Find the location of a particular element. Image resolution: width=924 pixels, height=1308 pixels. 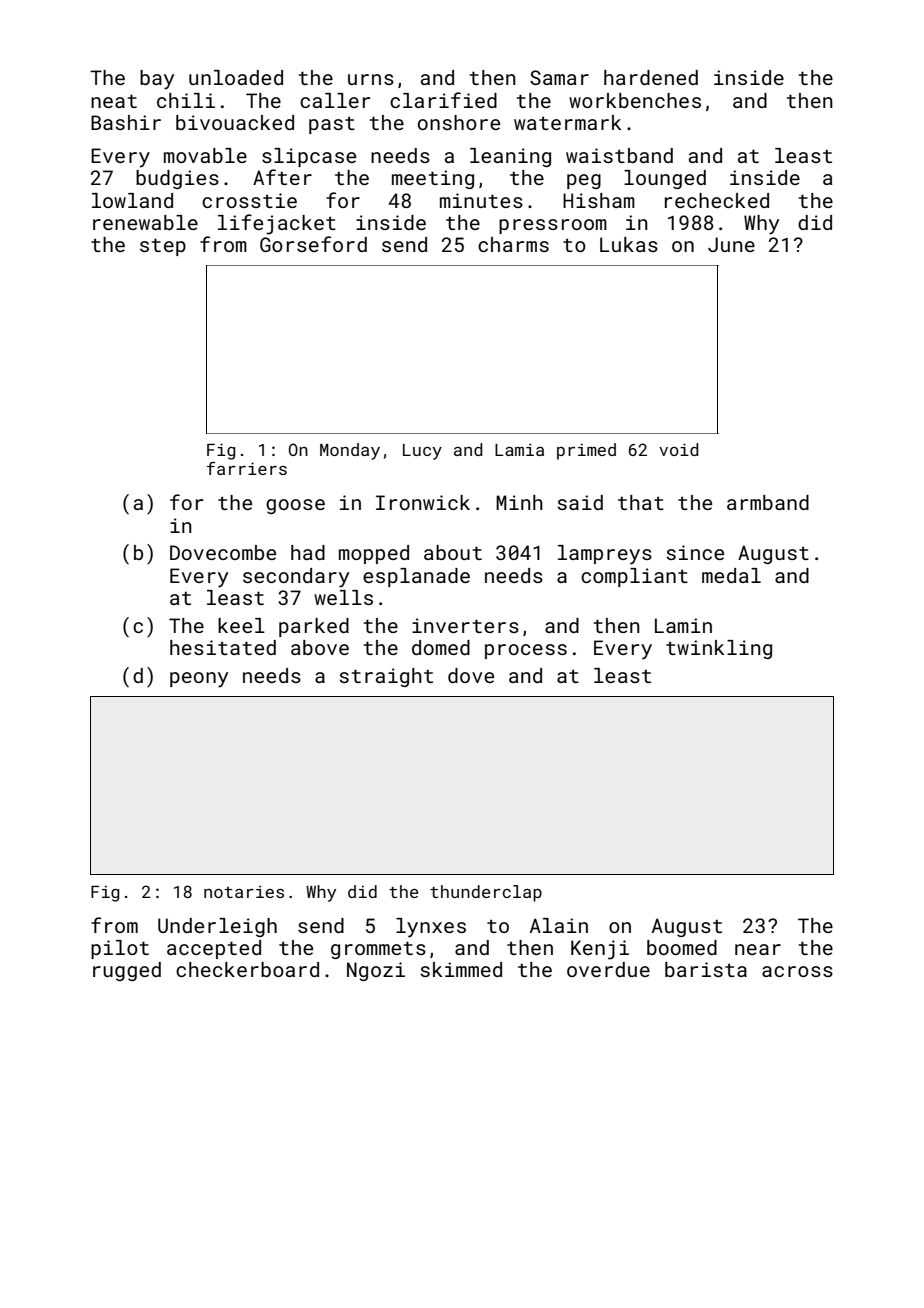

notaries is located at coordinates (244, 891).
